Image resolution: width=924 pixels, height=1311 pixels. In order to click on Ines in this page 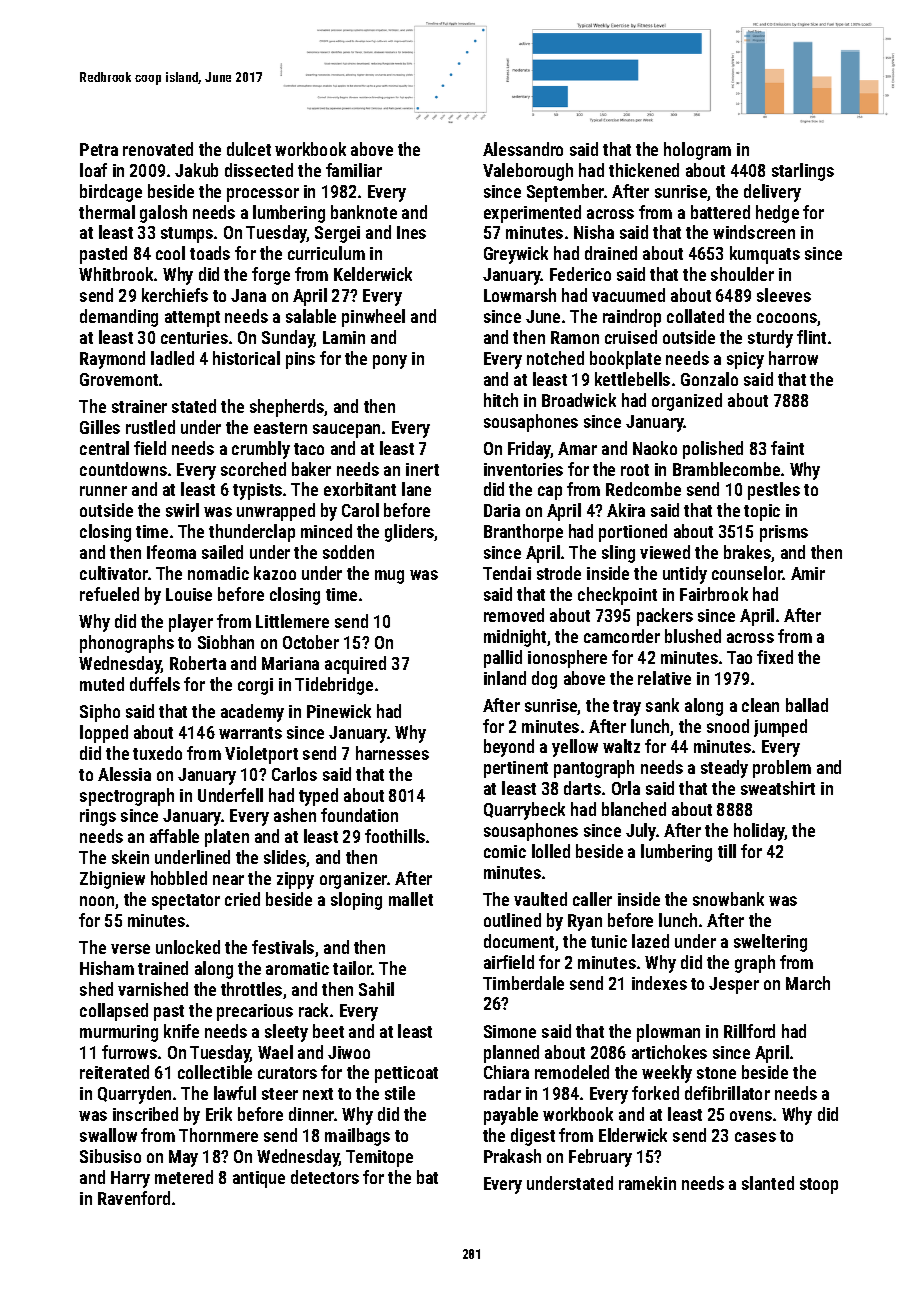, I will do `click(411, 232)`.
